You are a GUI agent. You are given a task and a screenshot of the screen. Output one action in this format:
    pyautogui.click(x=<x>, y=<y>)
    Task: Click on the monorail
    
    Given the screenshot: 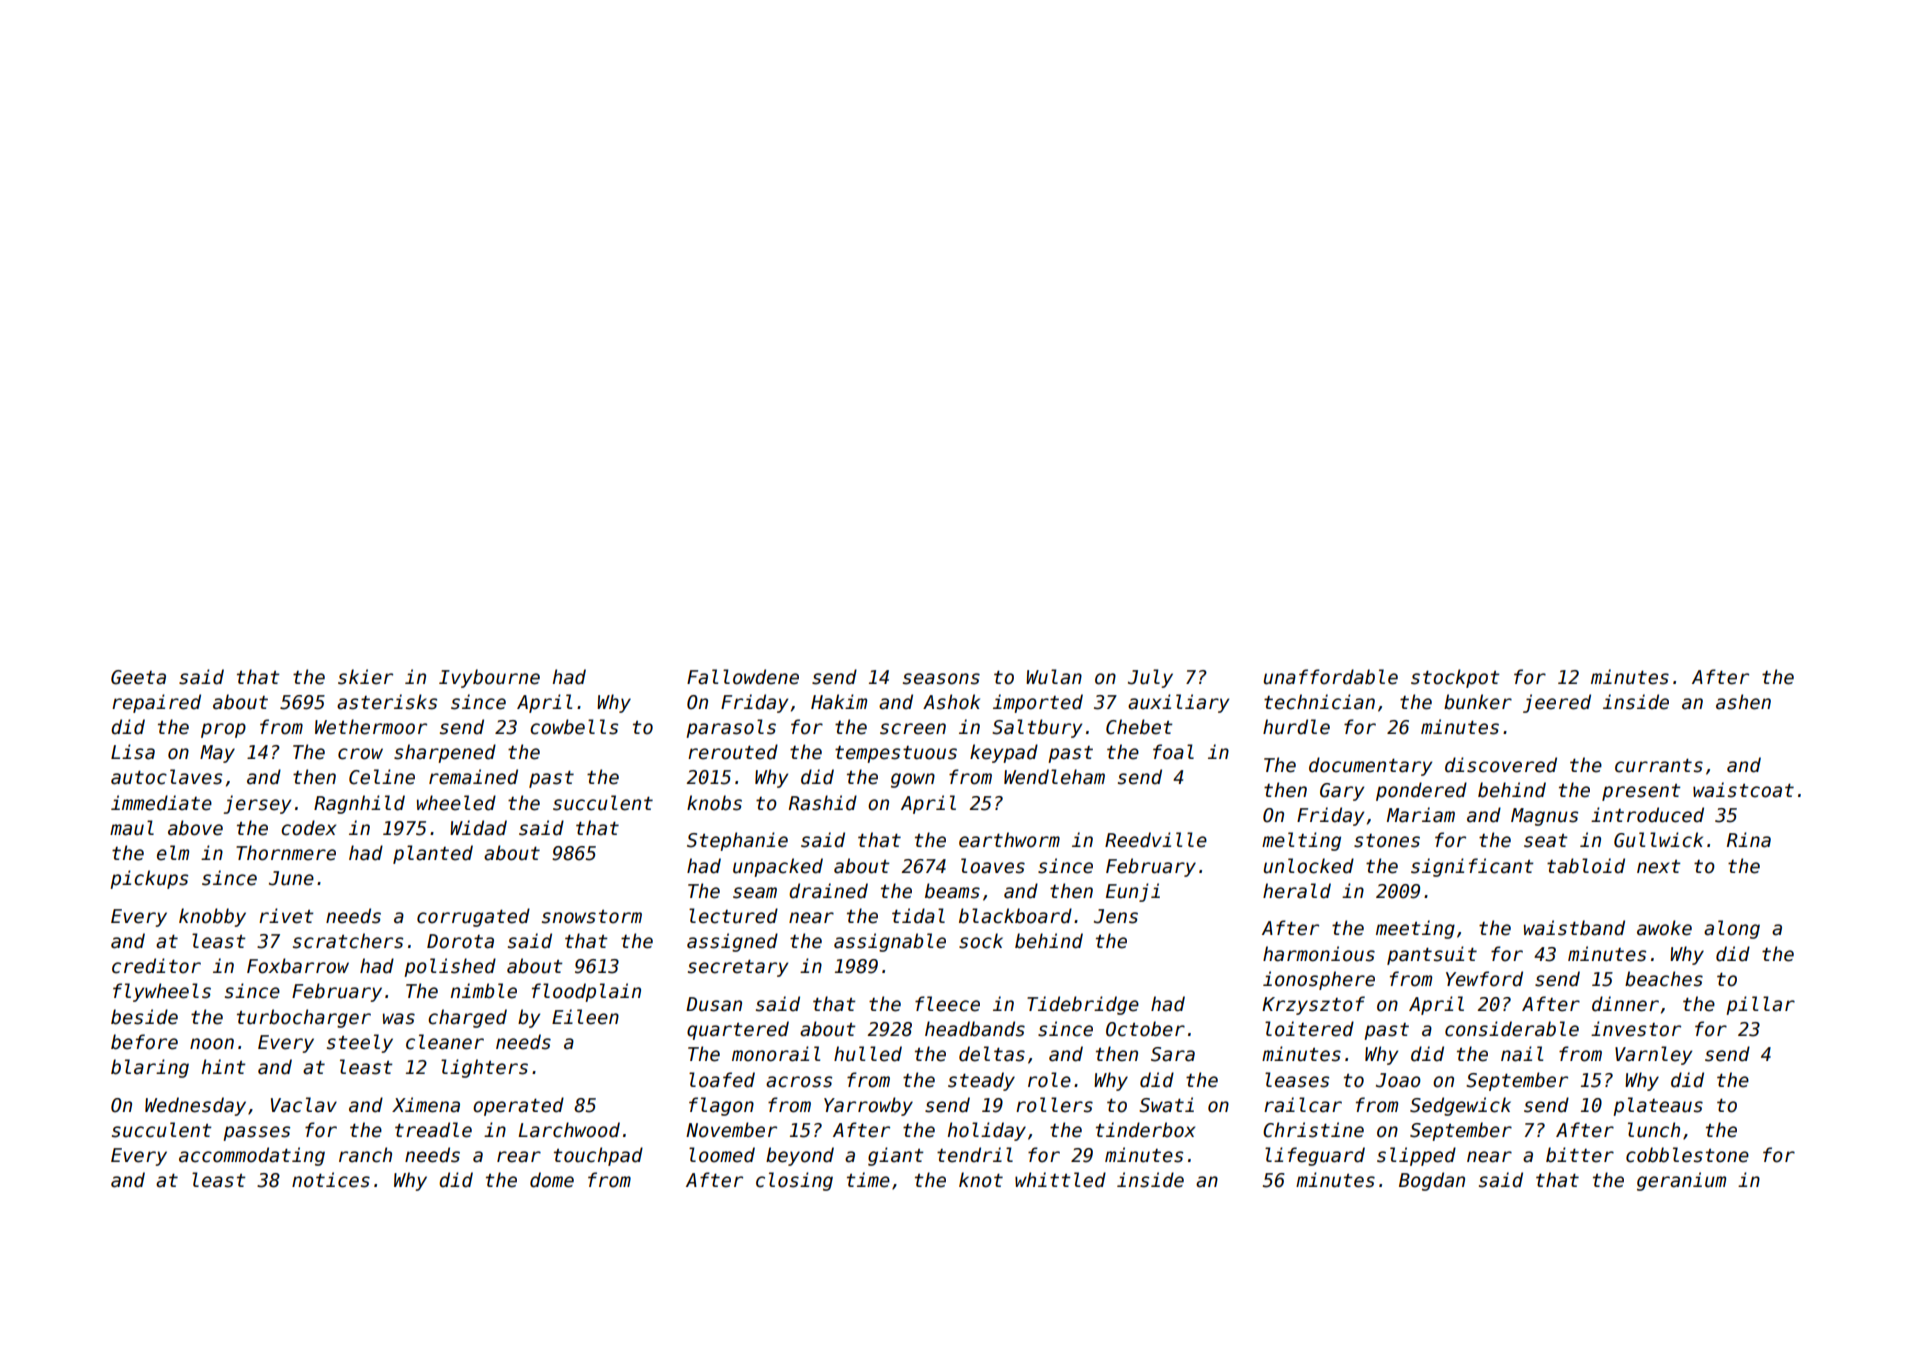 What is the action you would take?
    pyautogui.click(x=776, y=1054)
